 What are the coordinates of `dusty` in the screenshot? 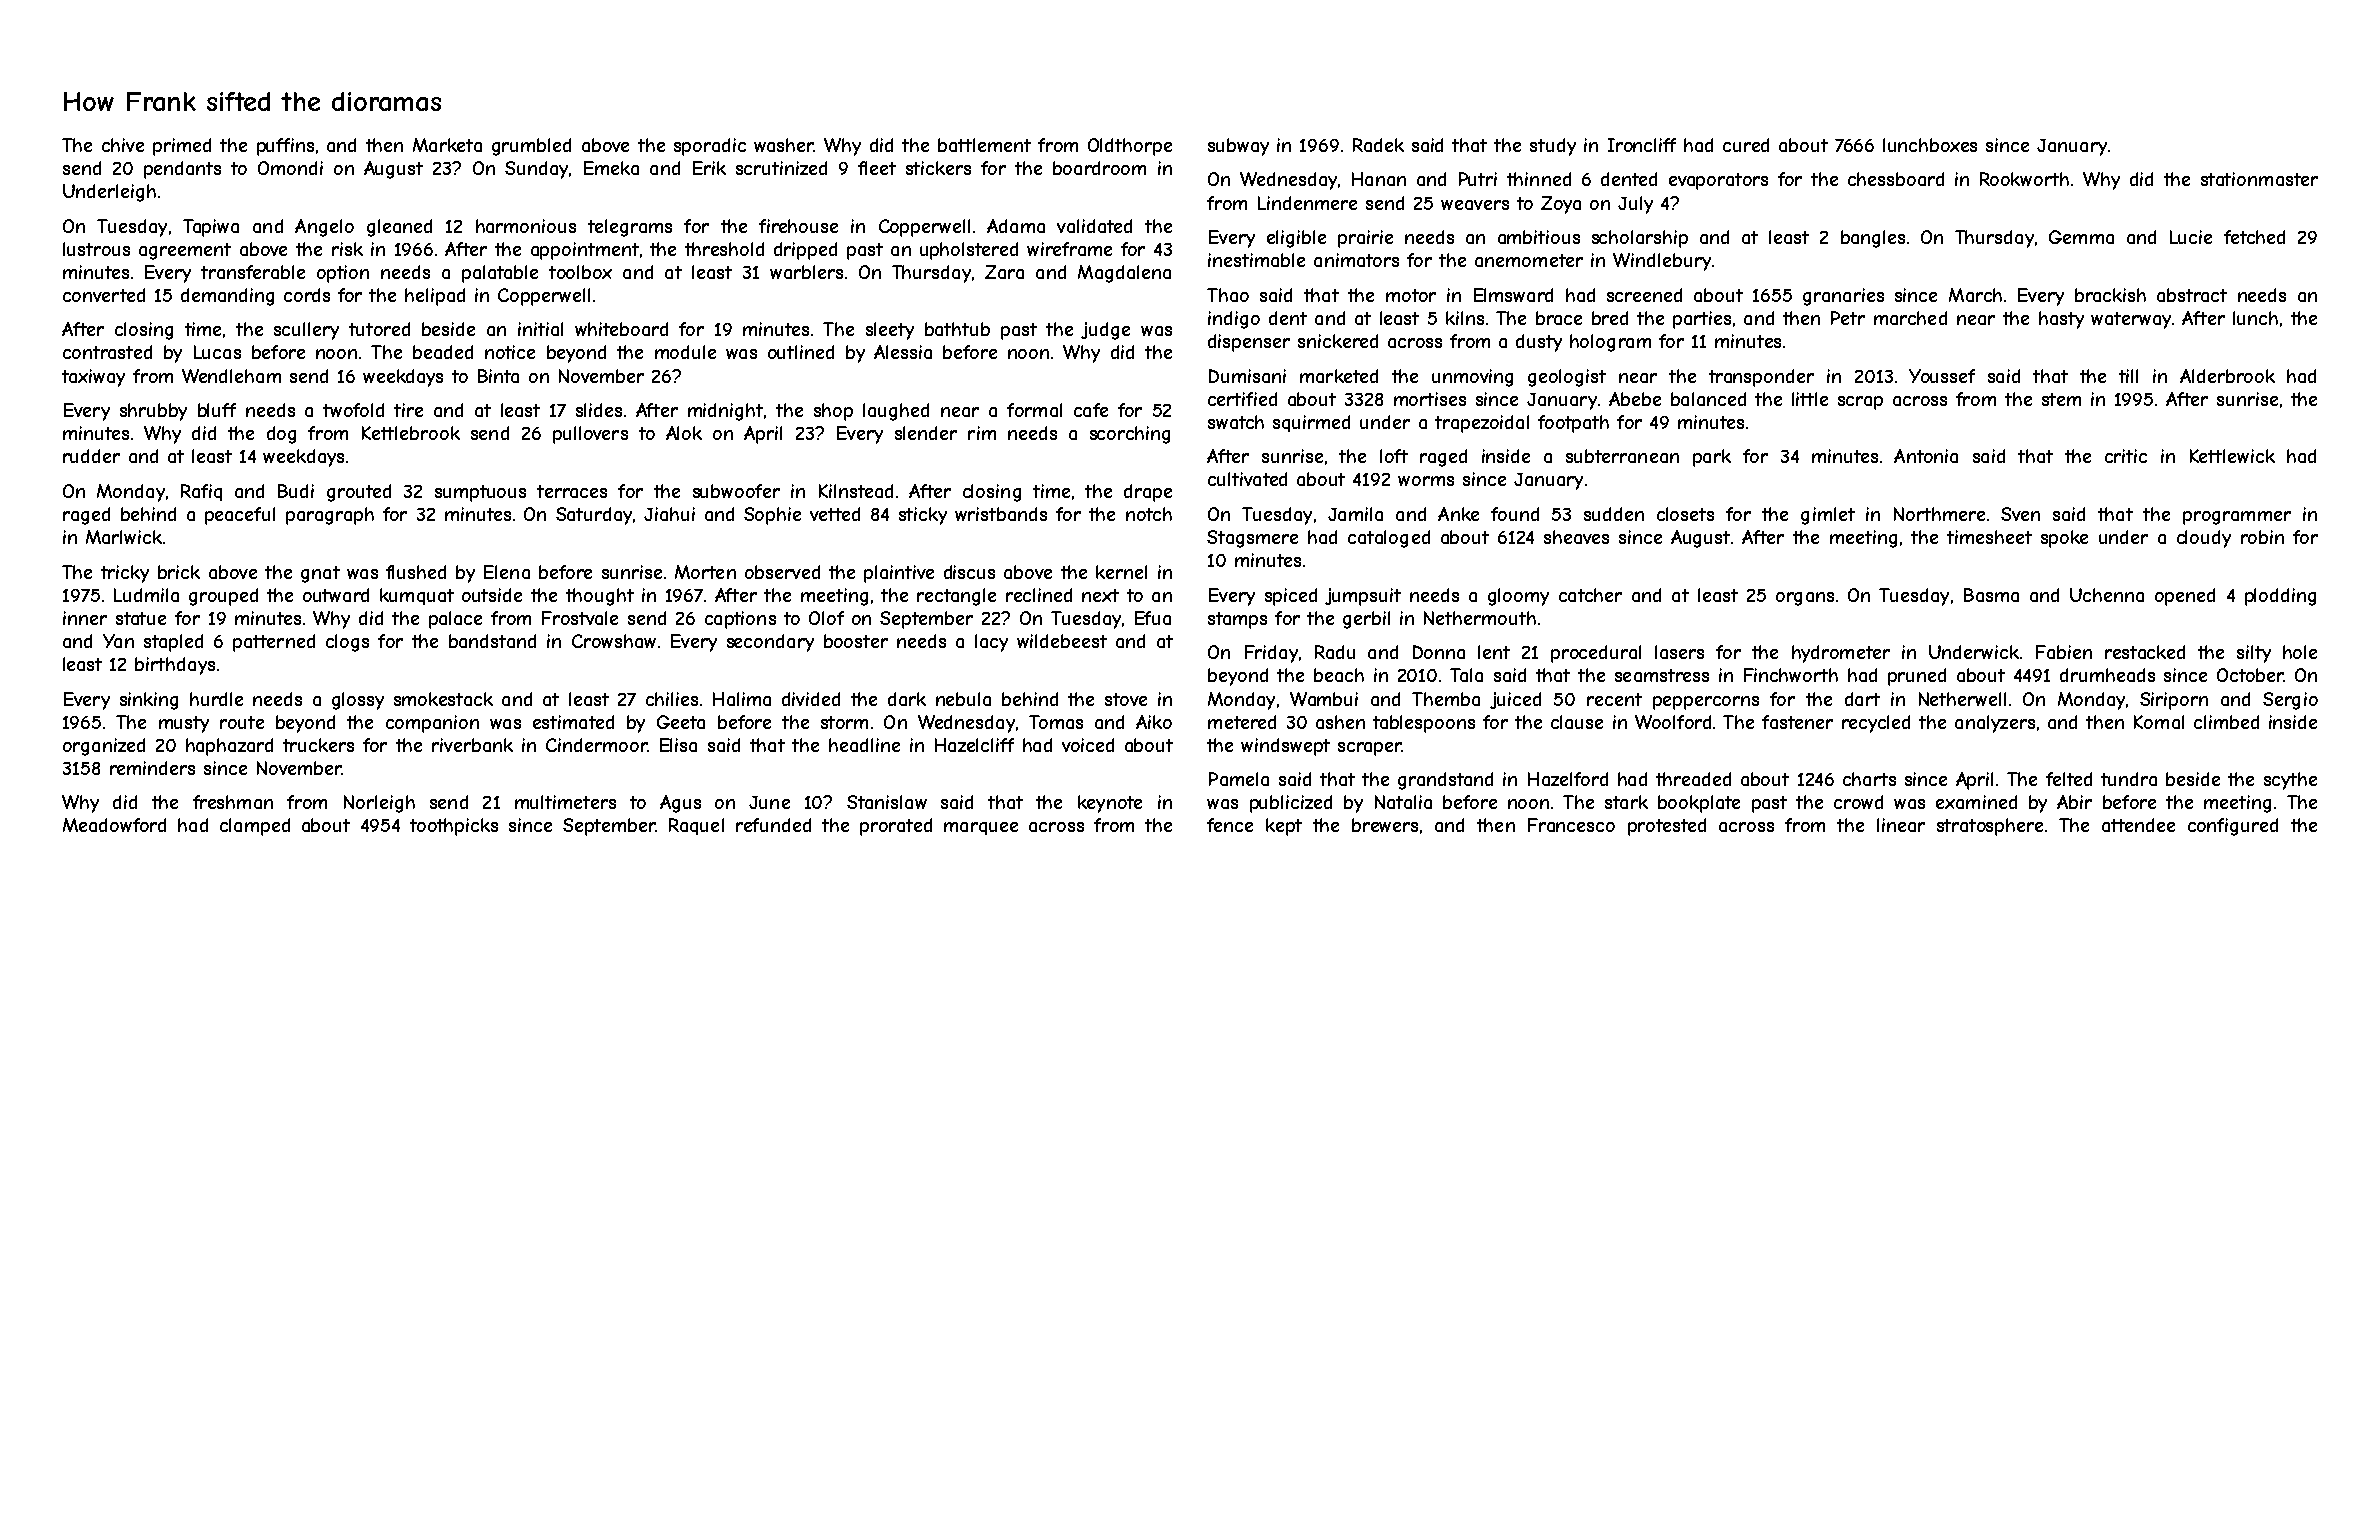 It's located at (1539, 343).
